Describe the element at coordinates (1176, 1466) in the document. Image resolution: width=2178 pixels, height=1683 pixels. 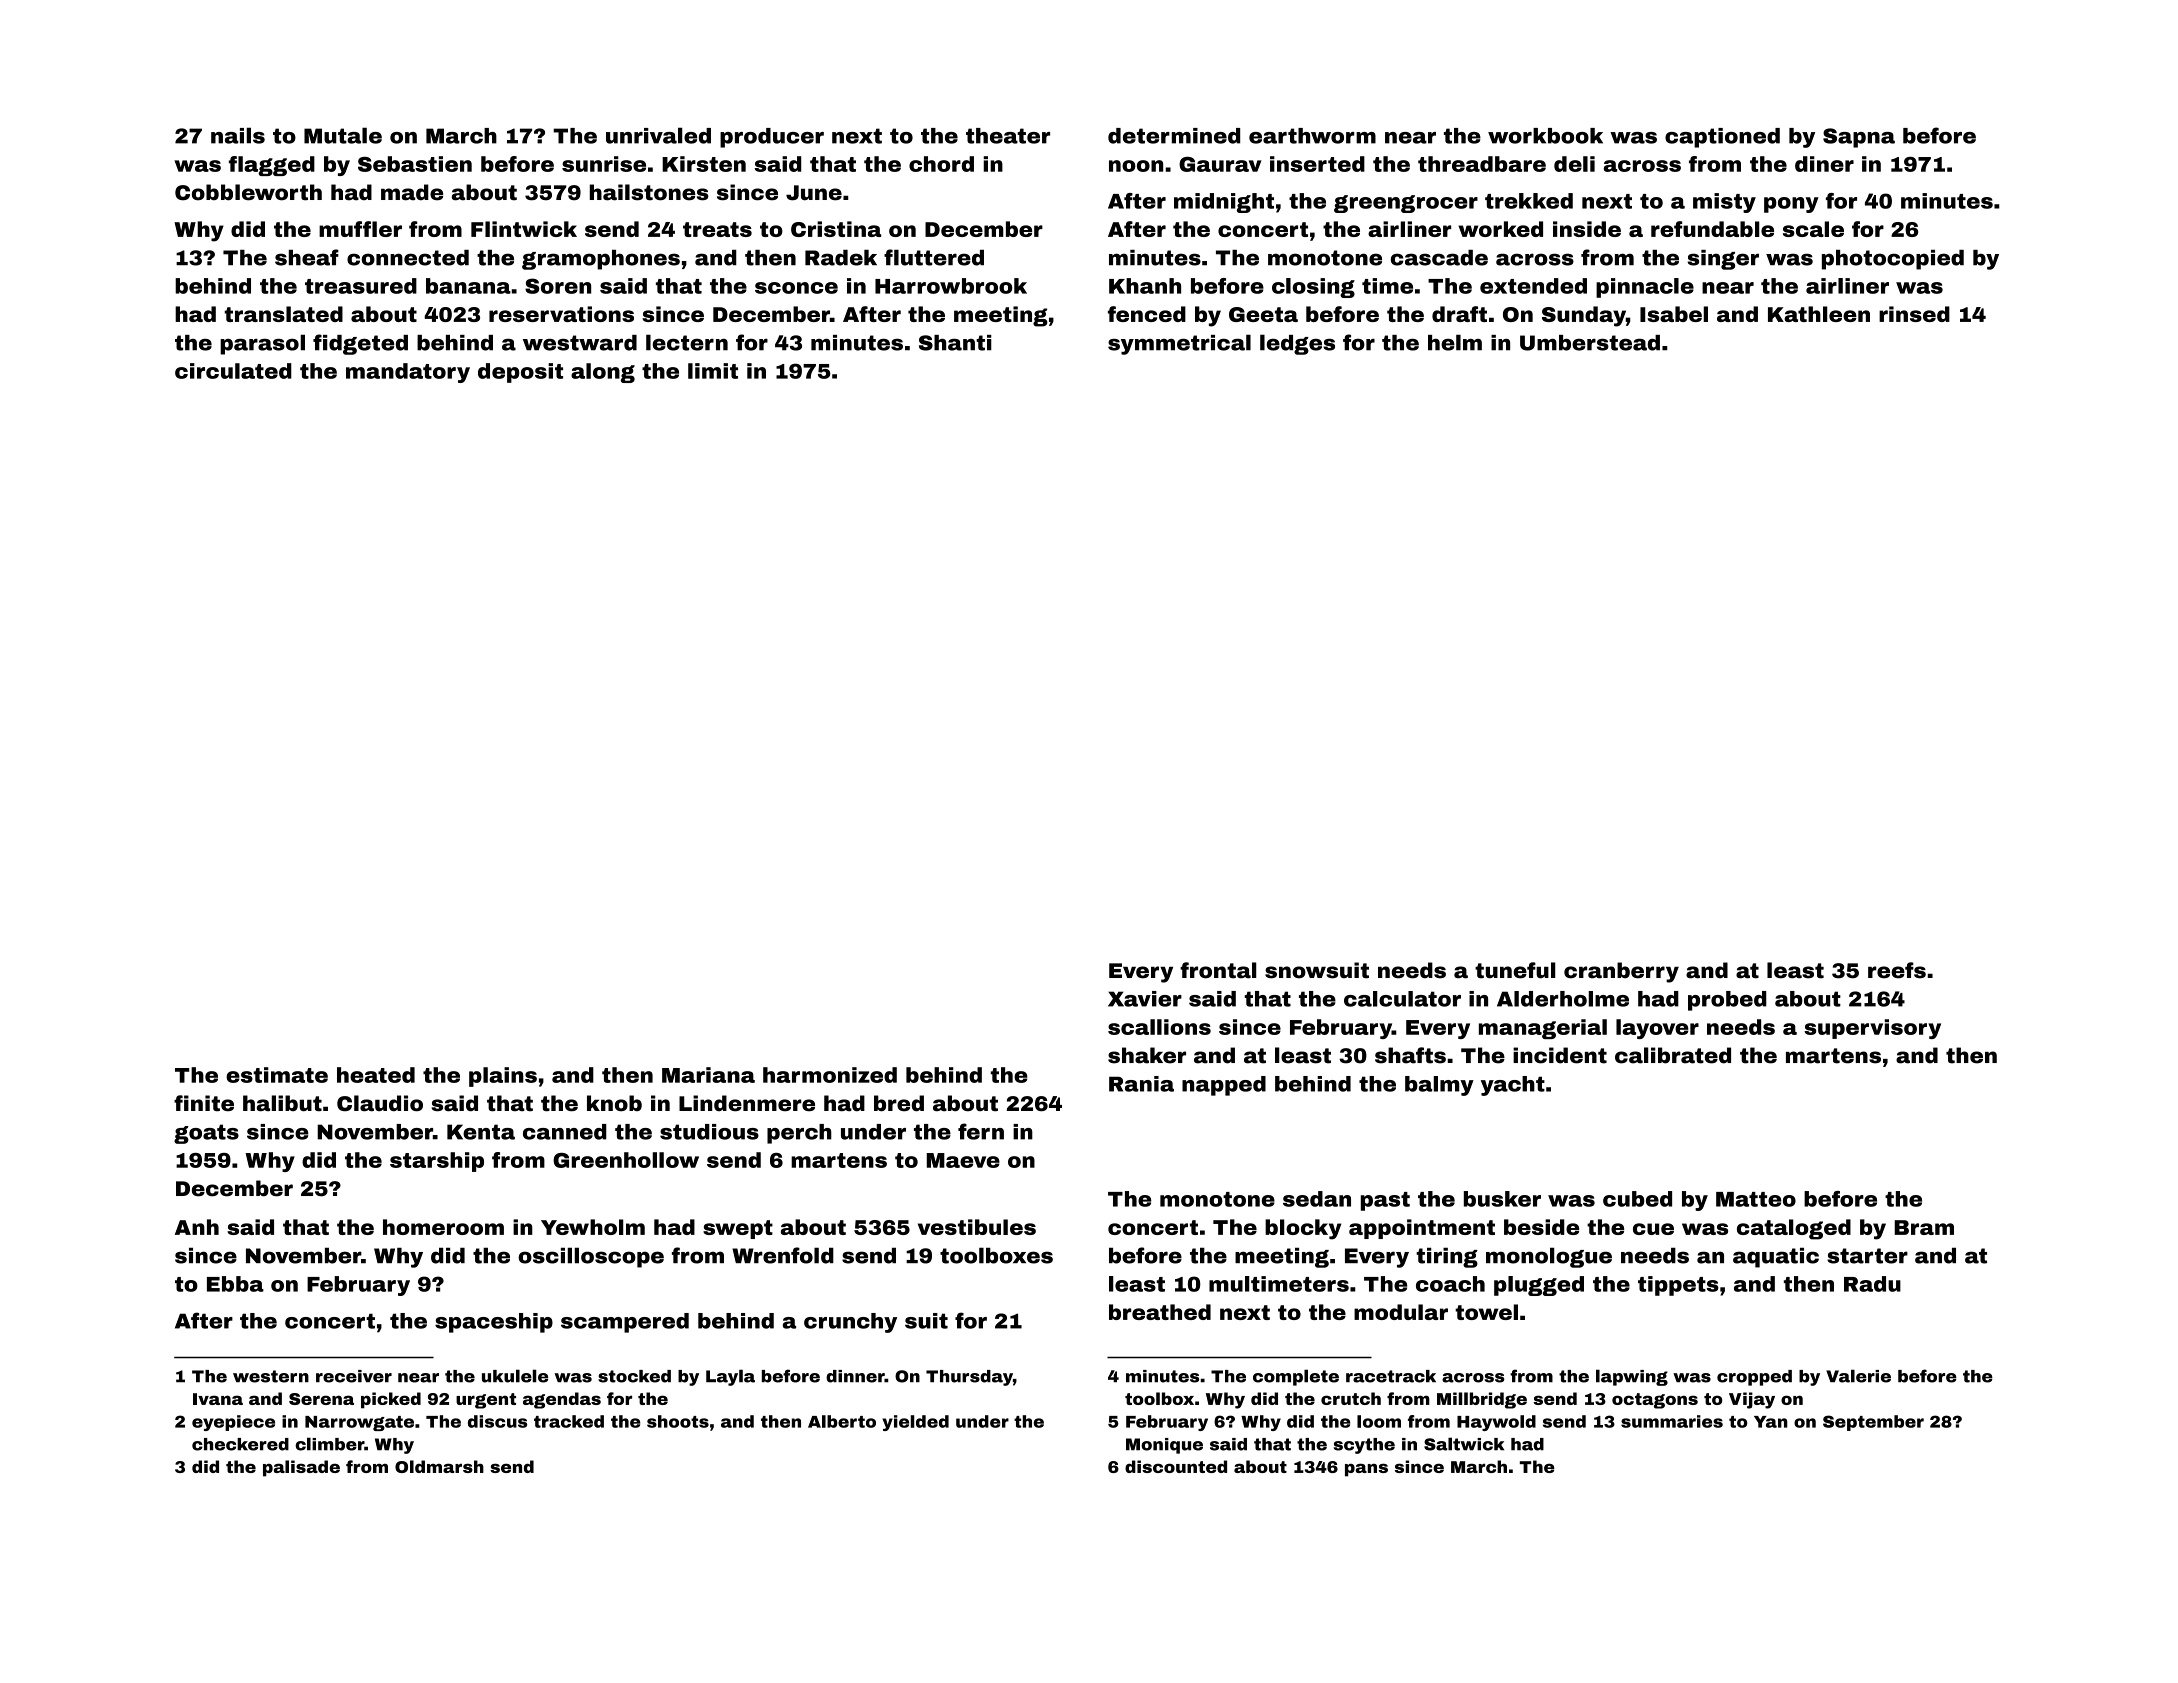
I see `discounted` at that location.
